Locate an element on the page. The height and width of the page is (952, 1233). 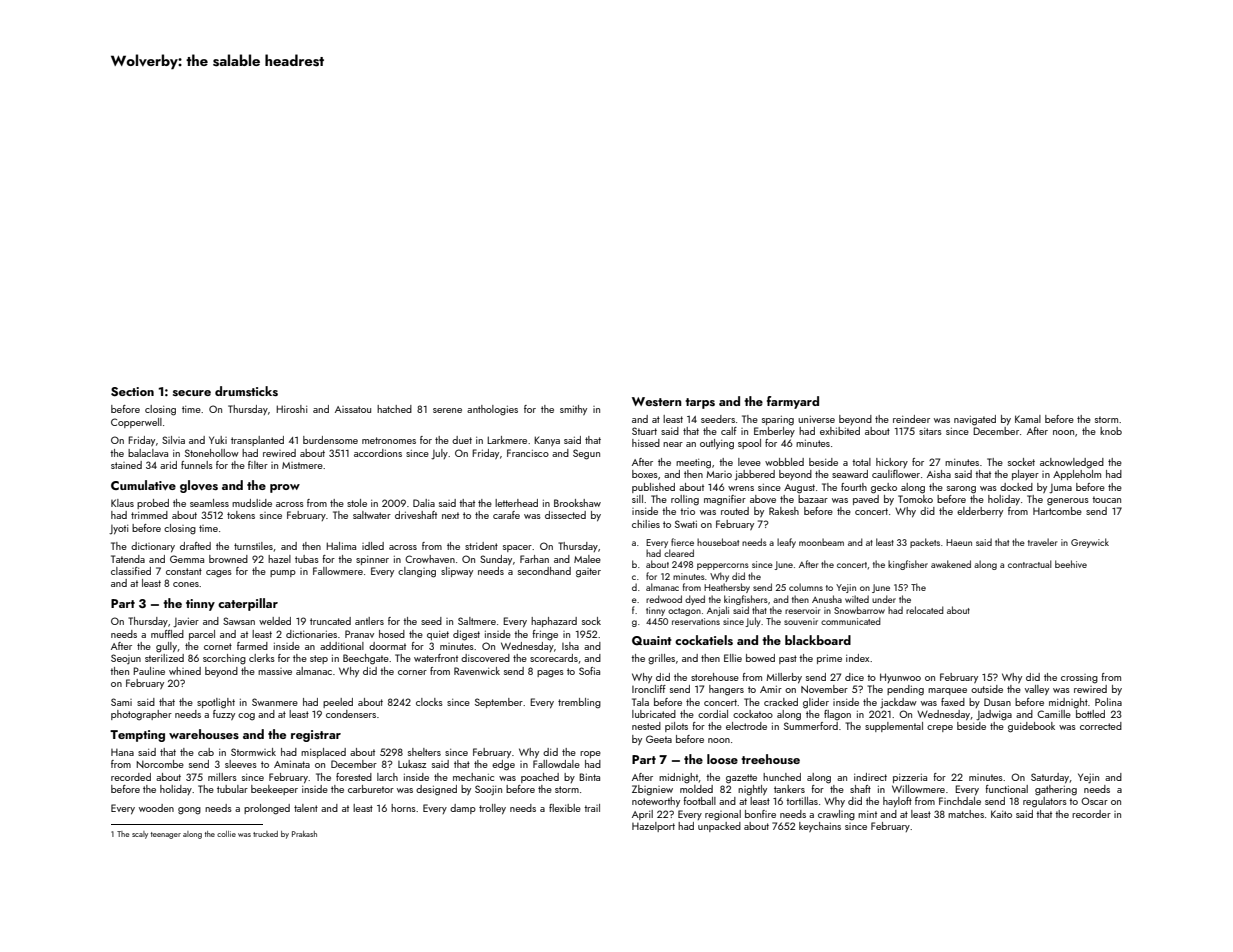
Section is located at coordinates (132, 392).
